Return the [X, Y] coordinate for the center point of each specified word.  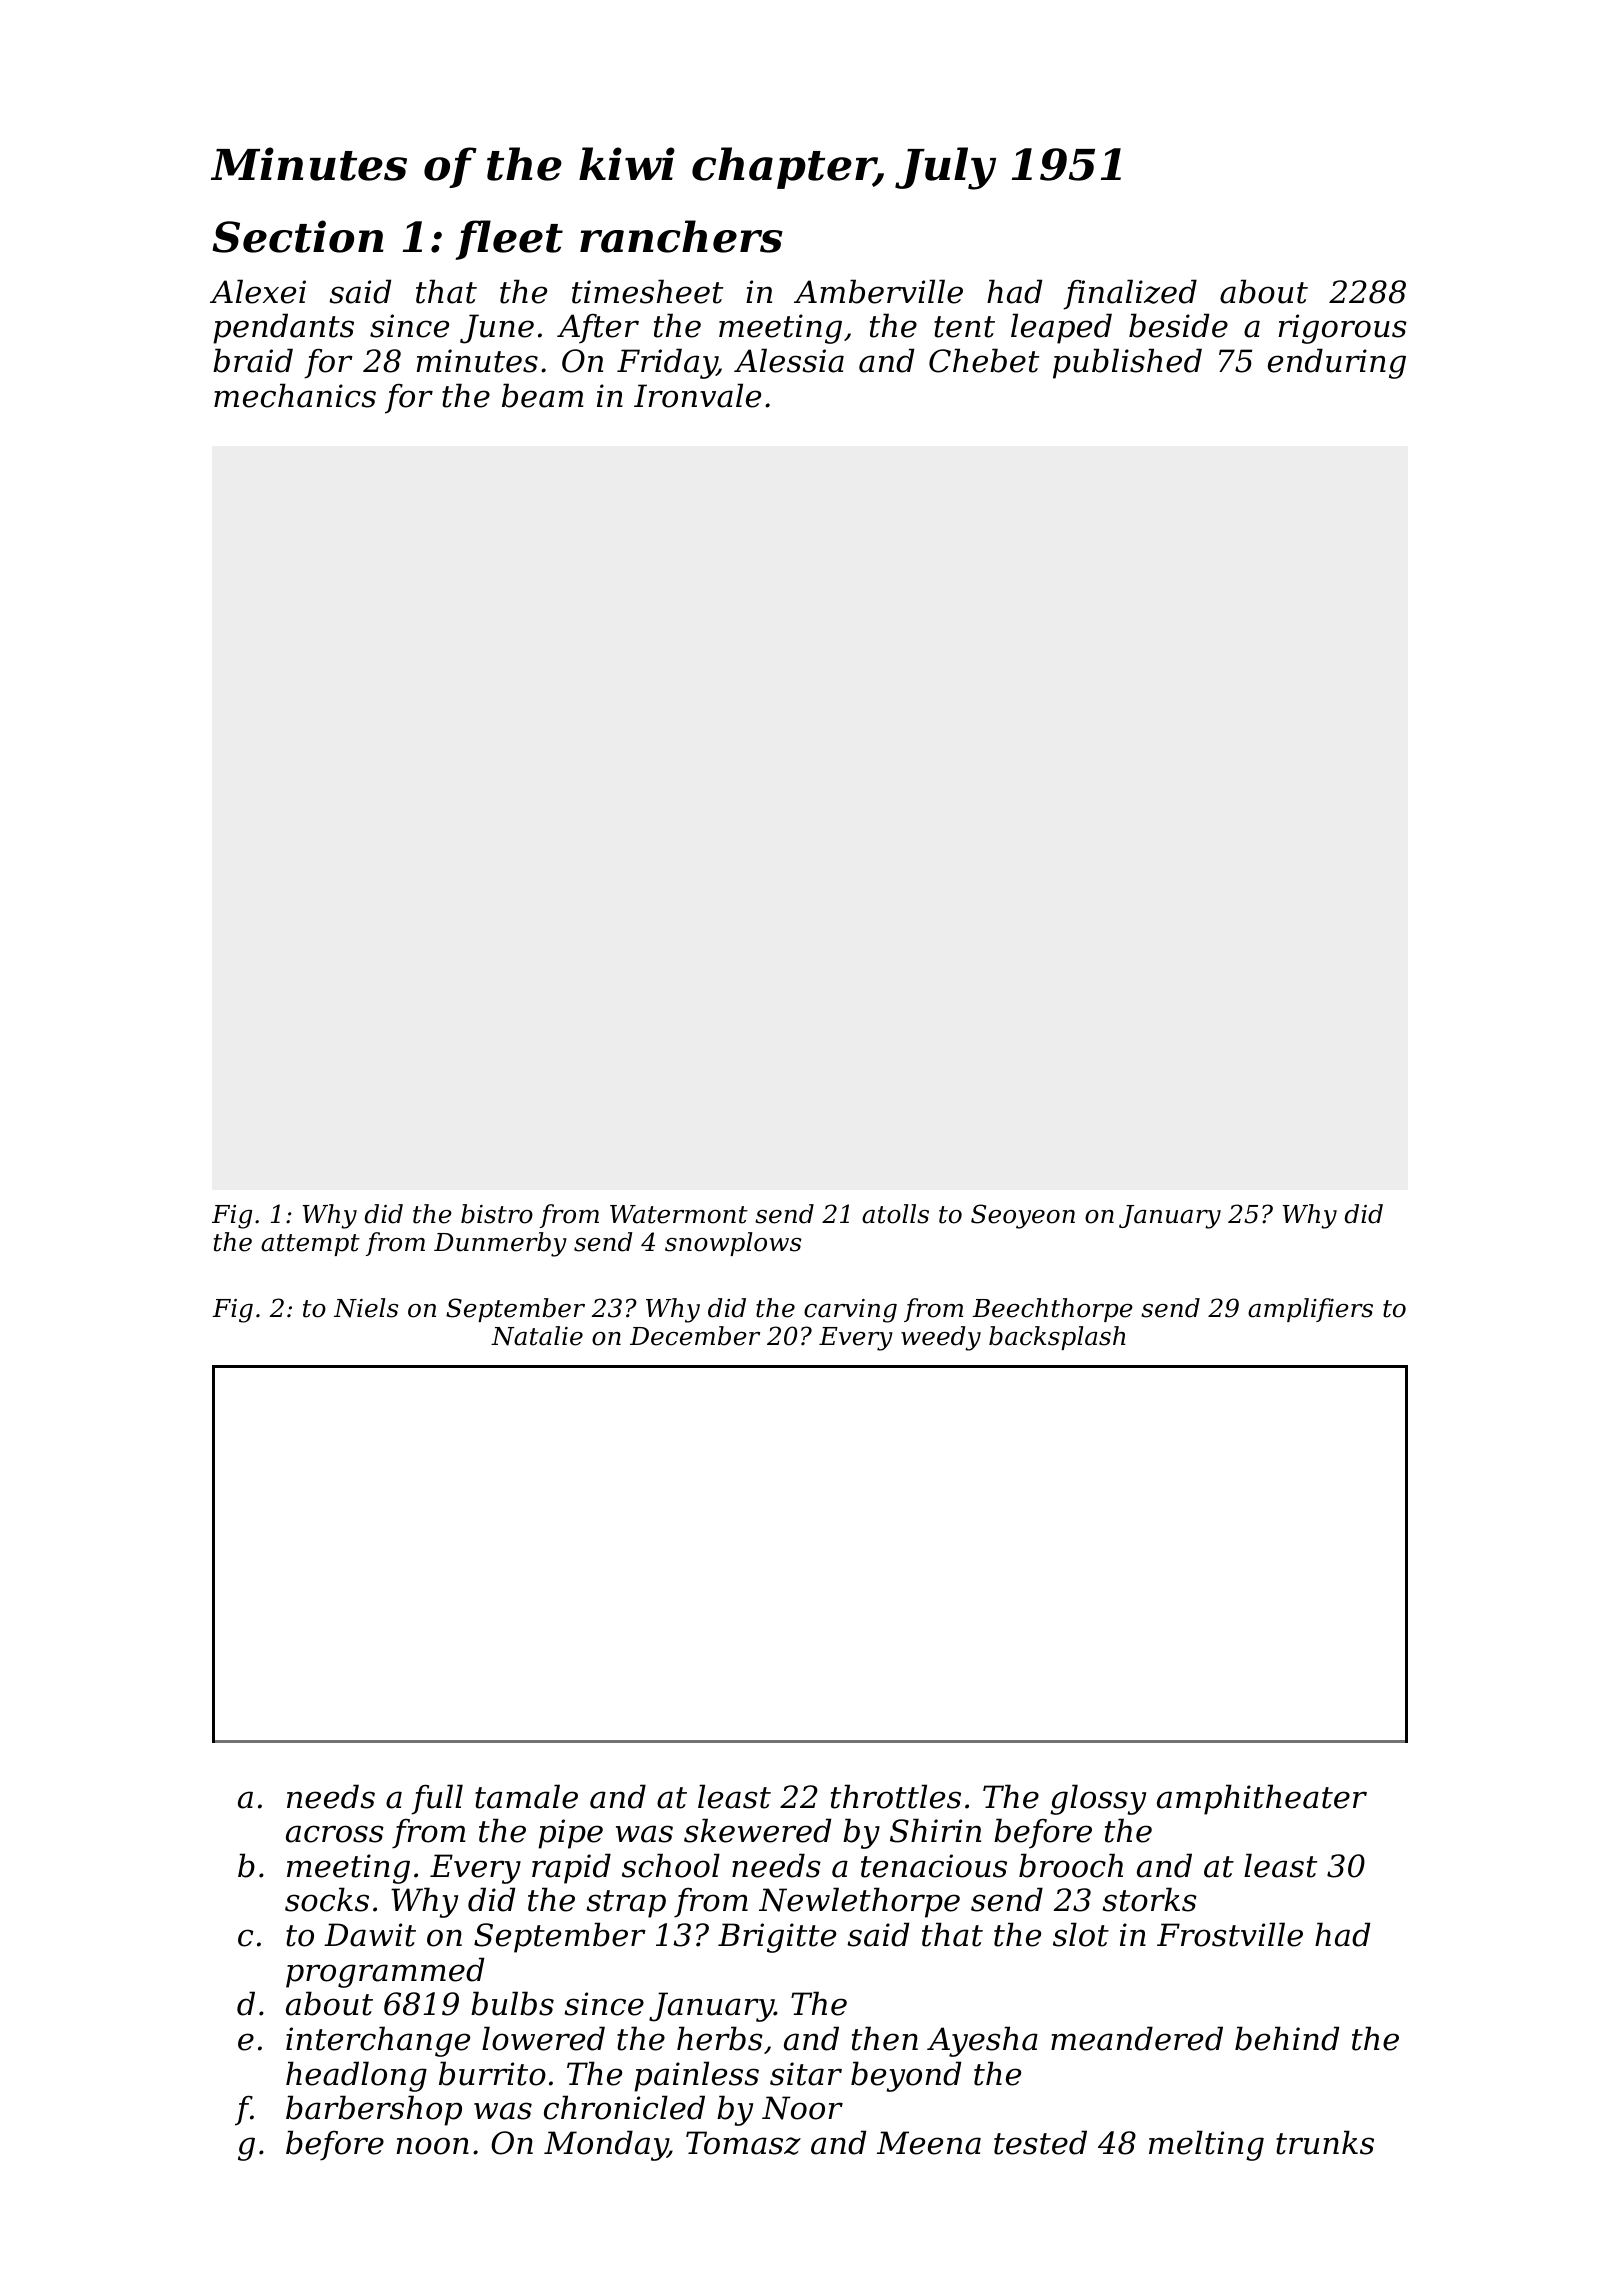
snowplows [733, 1244]
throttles [896, 1796]
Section [297, 236]
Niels [366, 1308]
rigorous [1343, 329]
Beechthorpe [1052, 1310]
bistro [497, 1214]
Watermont [679, 1214]
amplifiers [1310, 1310]
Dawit [370, 1935]
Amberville [878, 291]
